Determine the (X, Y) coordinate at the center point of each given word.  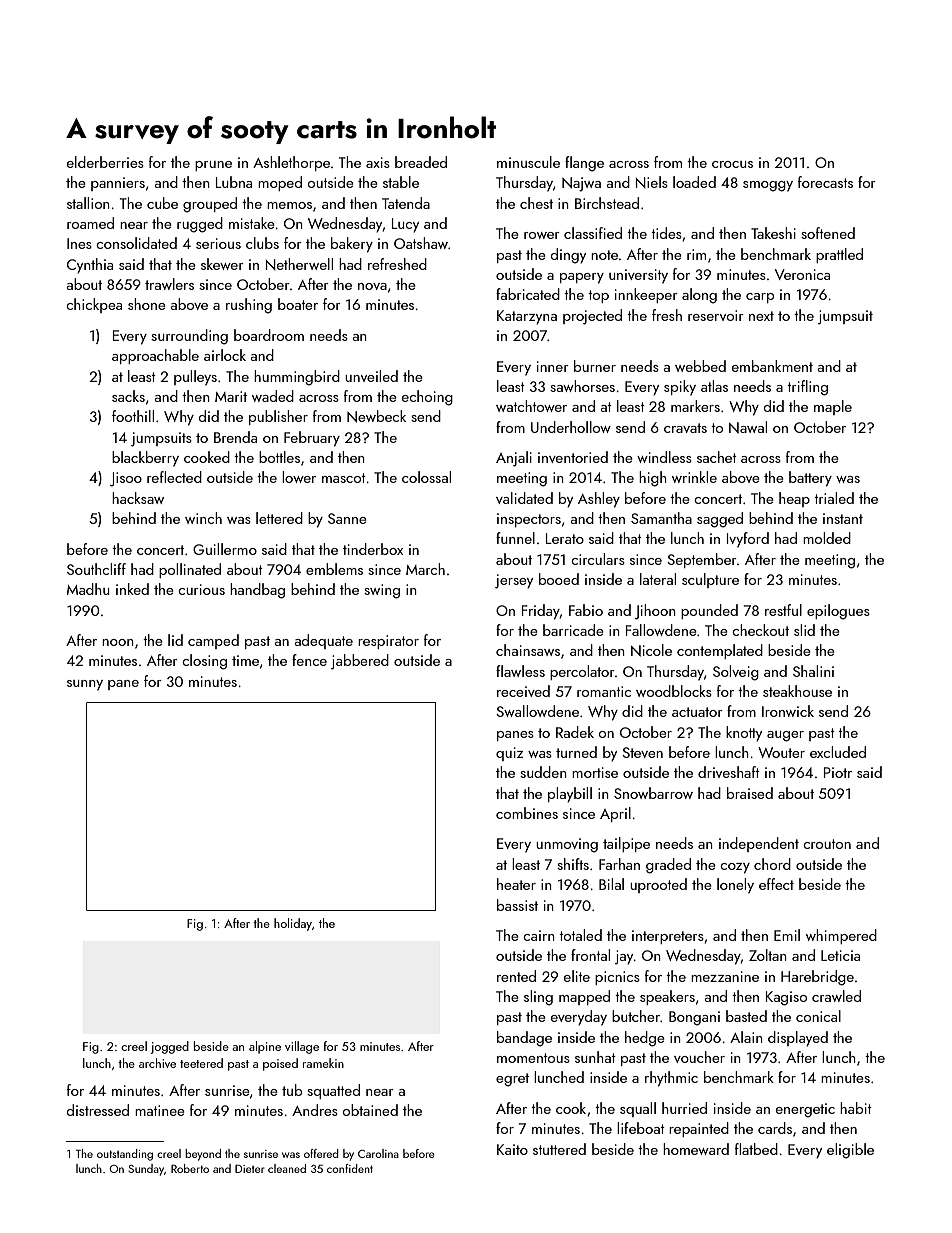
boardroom (269, 335)
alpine (265, 1047)
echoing (427, 398)
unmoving (567, 845)
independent (759, 844)
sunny (85, 685)
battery (810, 479)
